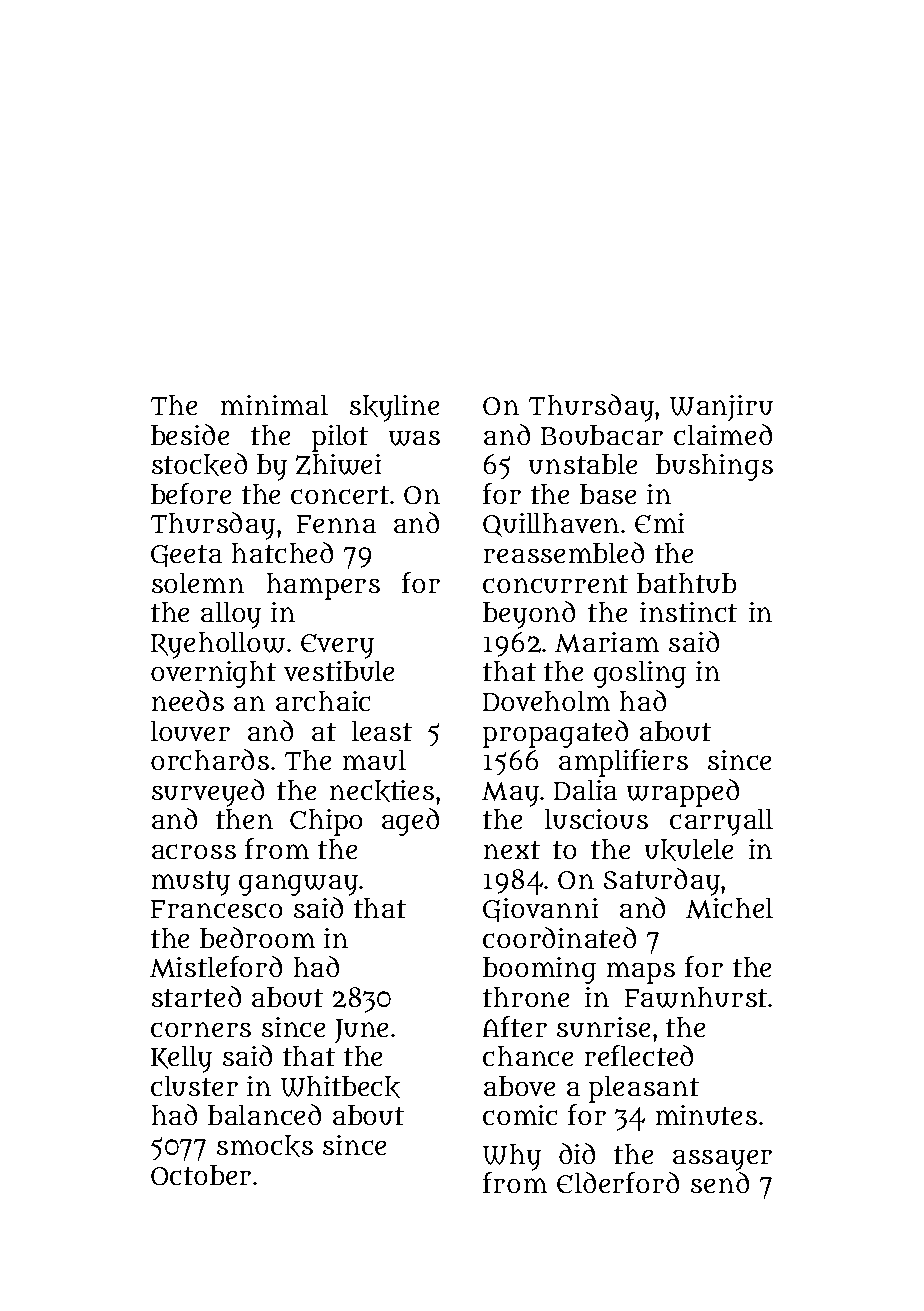 The height and width of the document is (1311, 924). What do you see at coordinates (602, 435) in the document?
I see `Boubacar` at bounding box center [602, 435].
